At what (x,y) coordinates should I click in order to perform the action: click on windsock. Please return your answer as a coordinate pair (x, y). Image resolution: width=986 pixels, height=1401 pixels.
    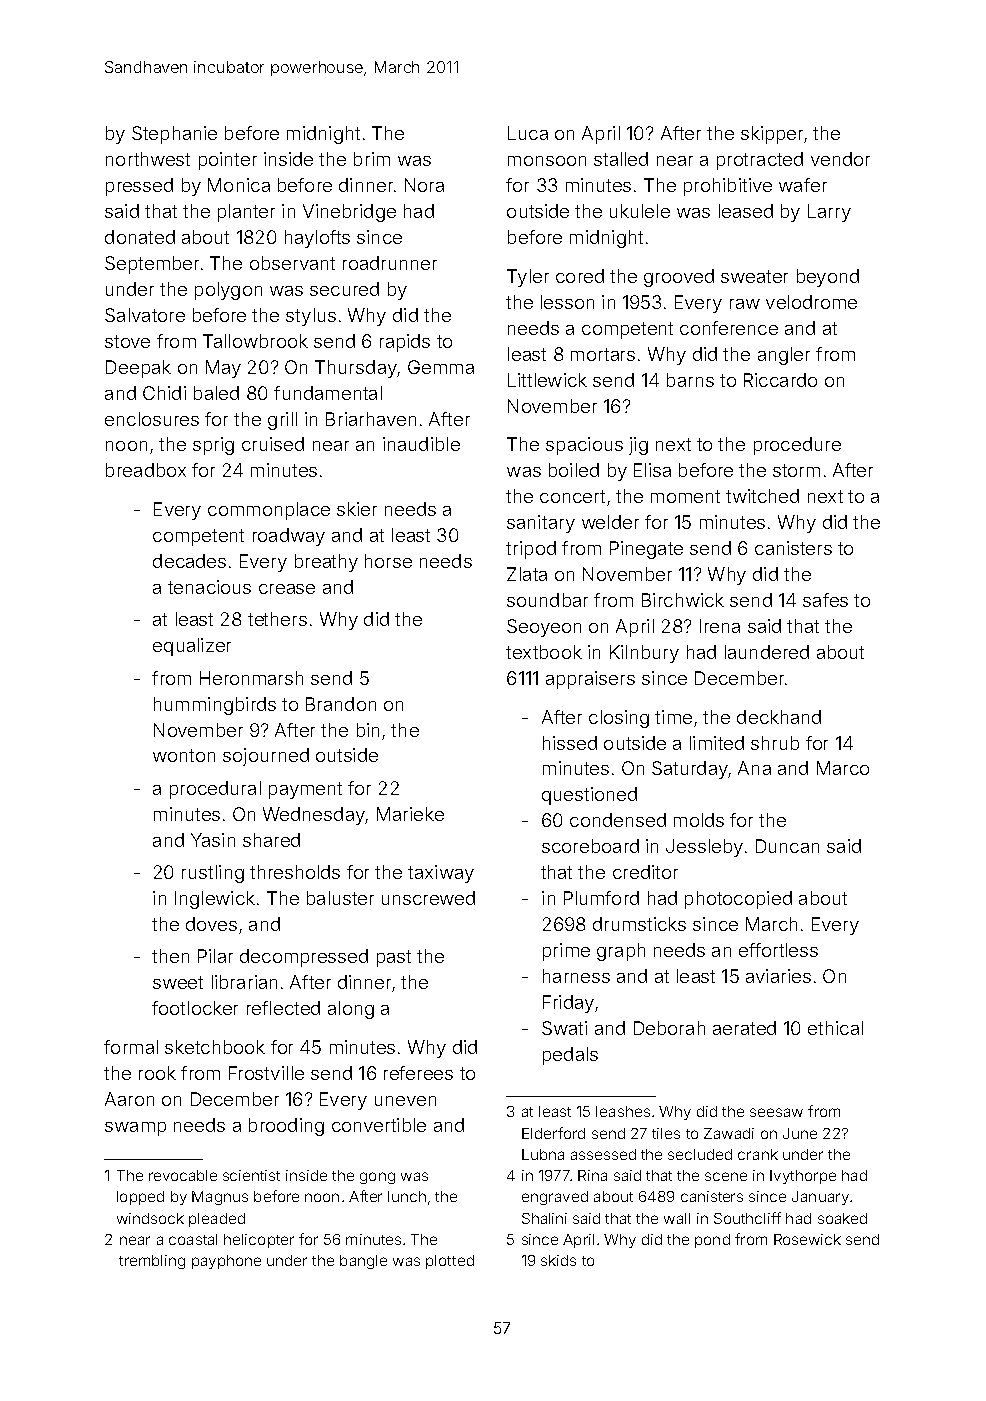
    Looking at the image, I should click on (150, 1218).
